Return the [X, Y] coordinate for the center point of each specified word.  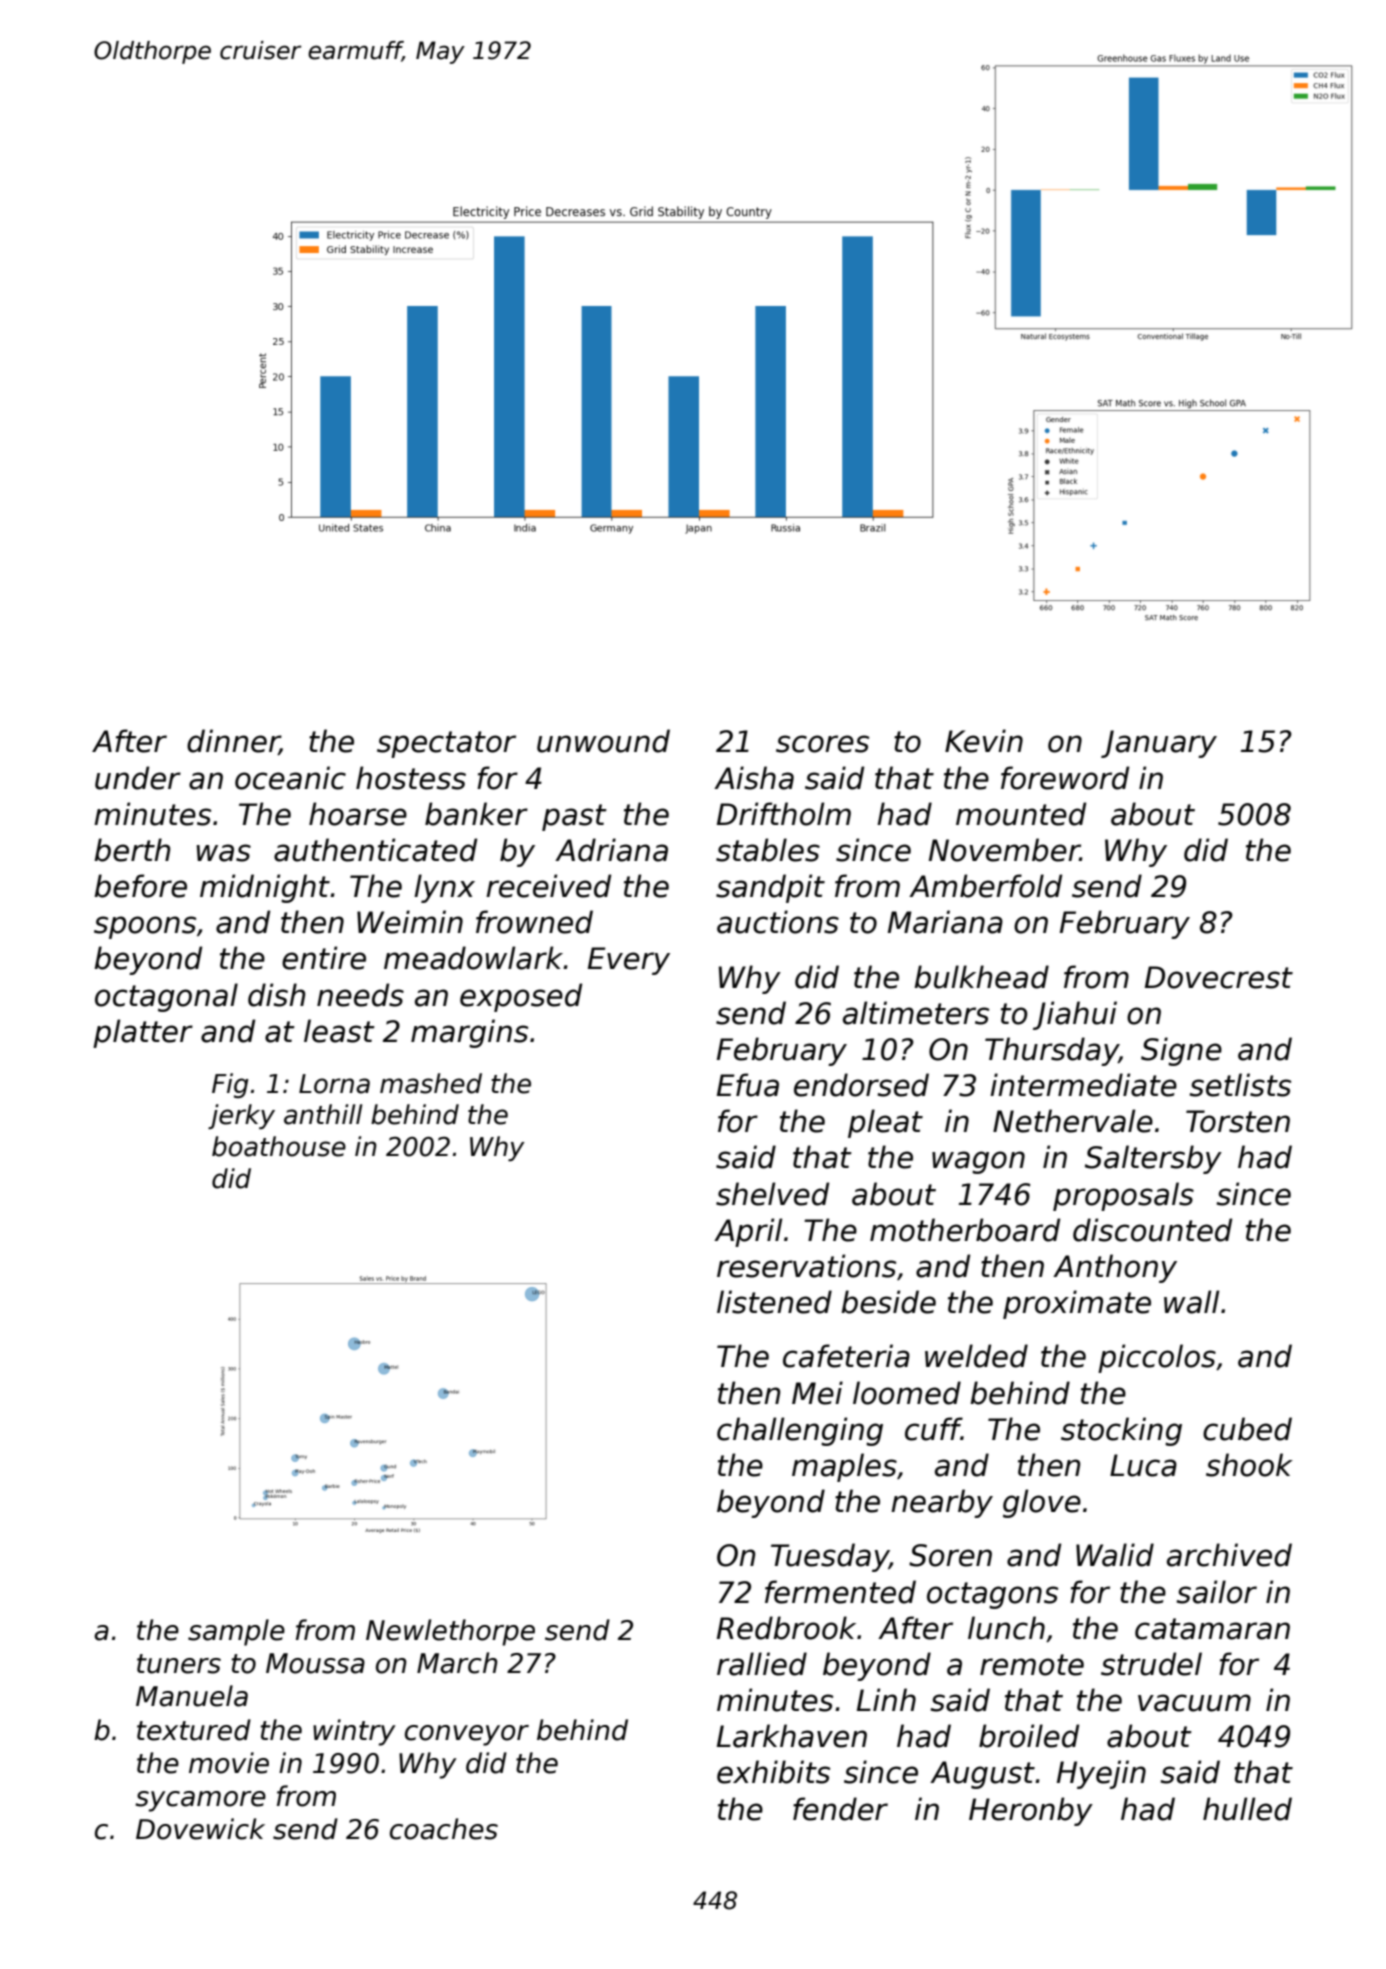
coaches [444, 1829]
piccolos [1157, 1358]
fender [840, 1809]
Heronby [1031, 1811]
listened [774, 1302]
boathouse [279, 1146]
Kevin [984, 741]
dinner [233, 742]
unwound [603, 741]
